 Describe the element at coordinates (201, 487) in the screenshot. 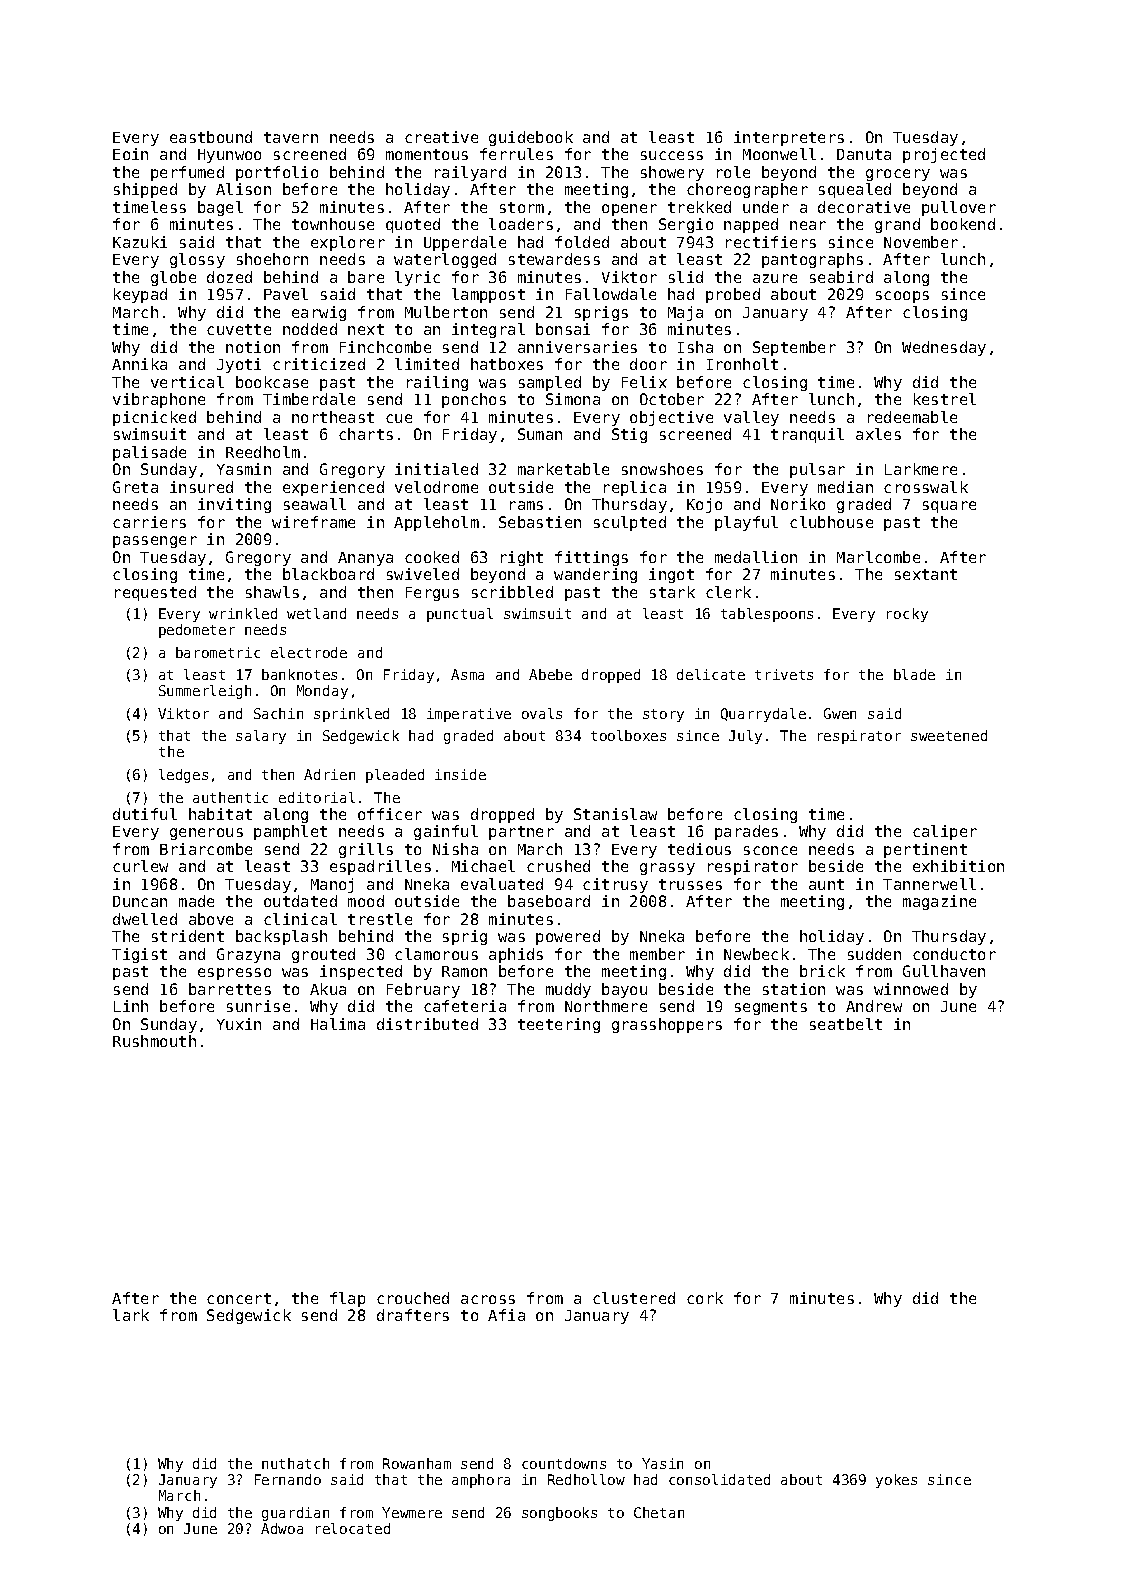

I see `insured` at that location.
